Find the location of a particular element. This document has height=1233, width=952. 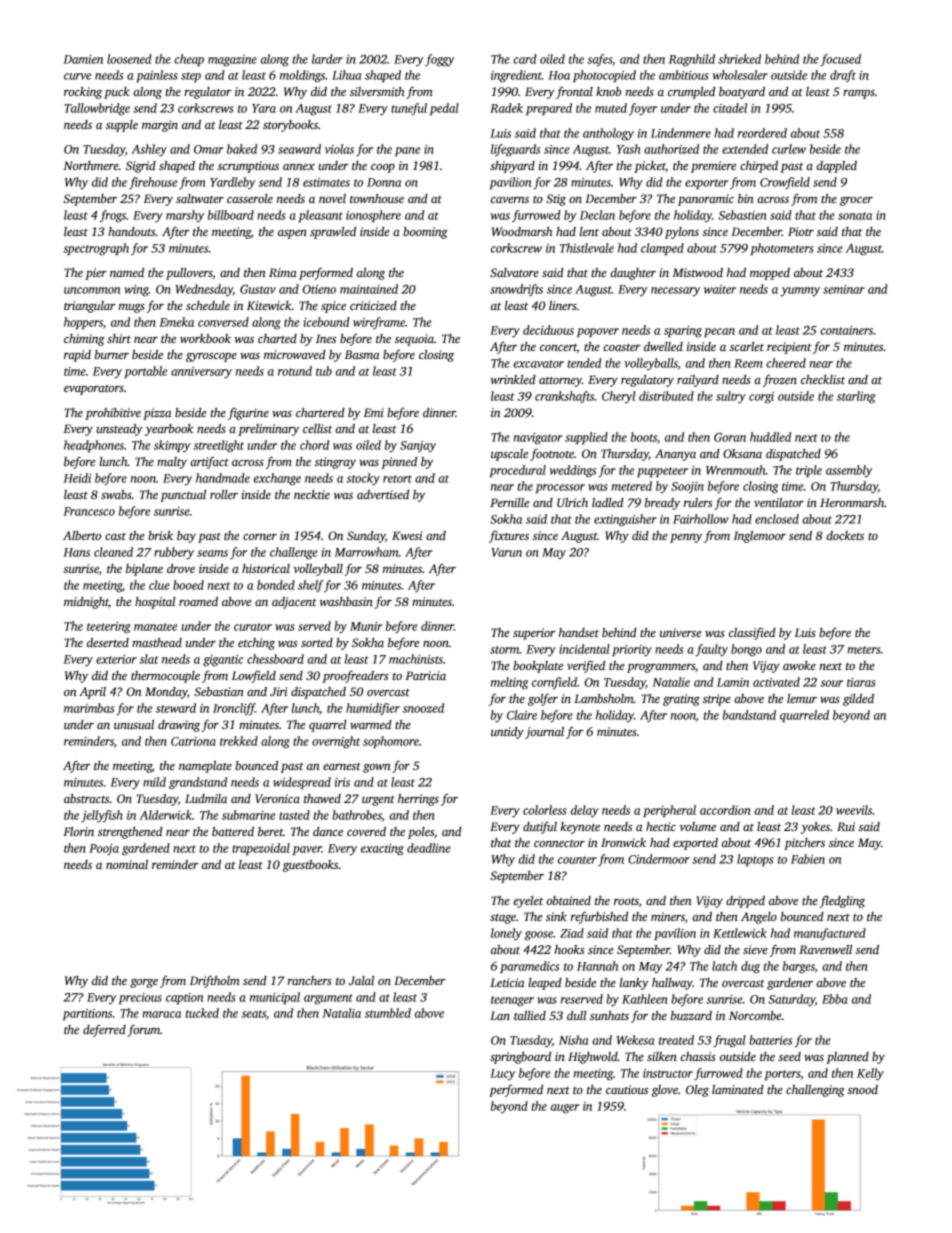

shipyard is located at coordinates (512, 167).
